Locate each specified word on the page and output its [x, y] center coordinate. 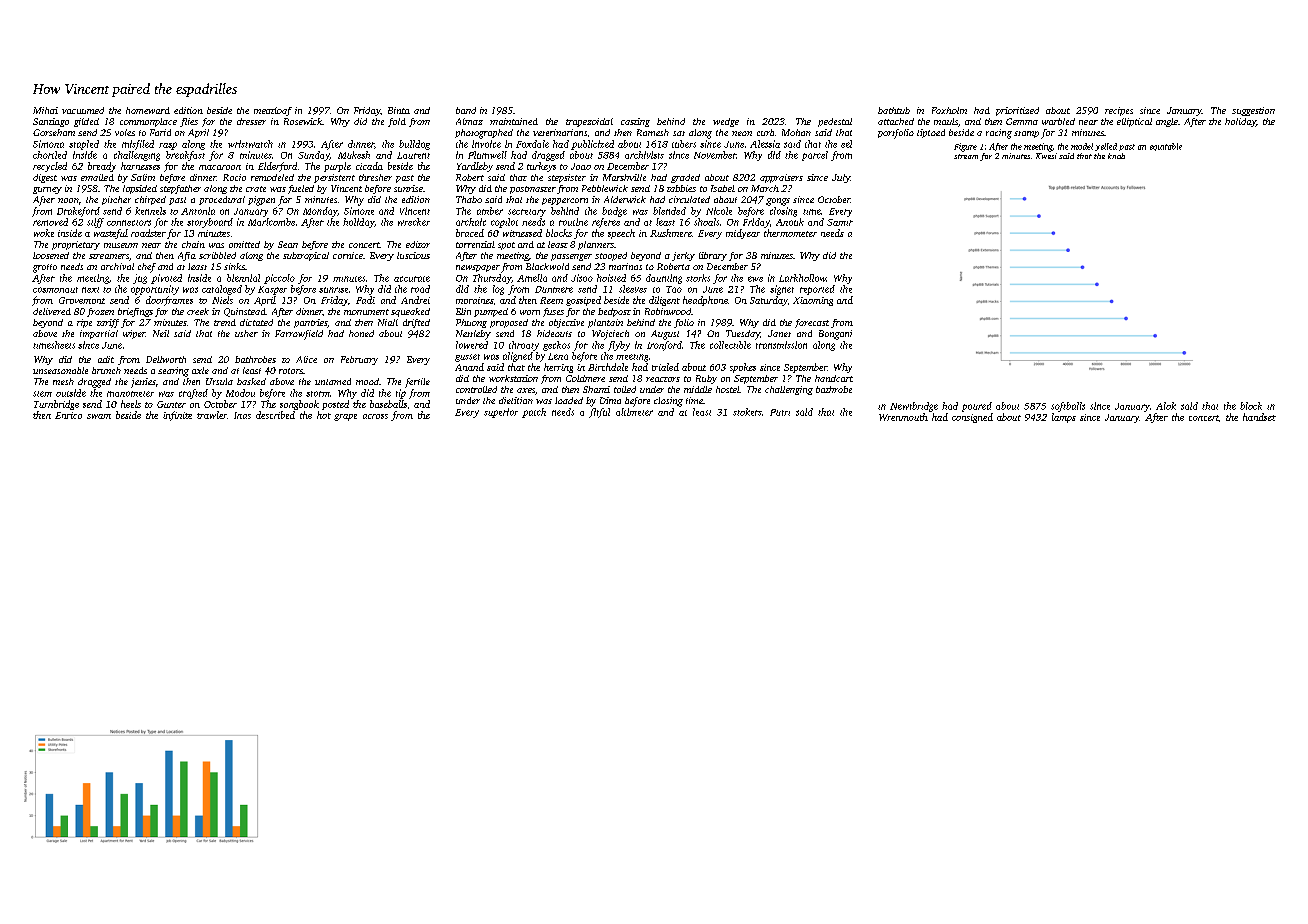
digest [45, 178]
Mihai [45, 110]
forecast [812, 323]
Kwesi [1046, 156]
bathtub [894, 110]
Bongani [835, 335]
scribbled [217, 255]
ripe [84, 323]
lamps [1064, 418]
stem [42, 394]
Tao [674, 289]
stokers [747, 412]
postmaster [533, 190]
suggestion [1253, 111]
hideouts [554, 333]
